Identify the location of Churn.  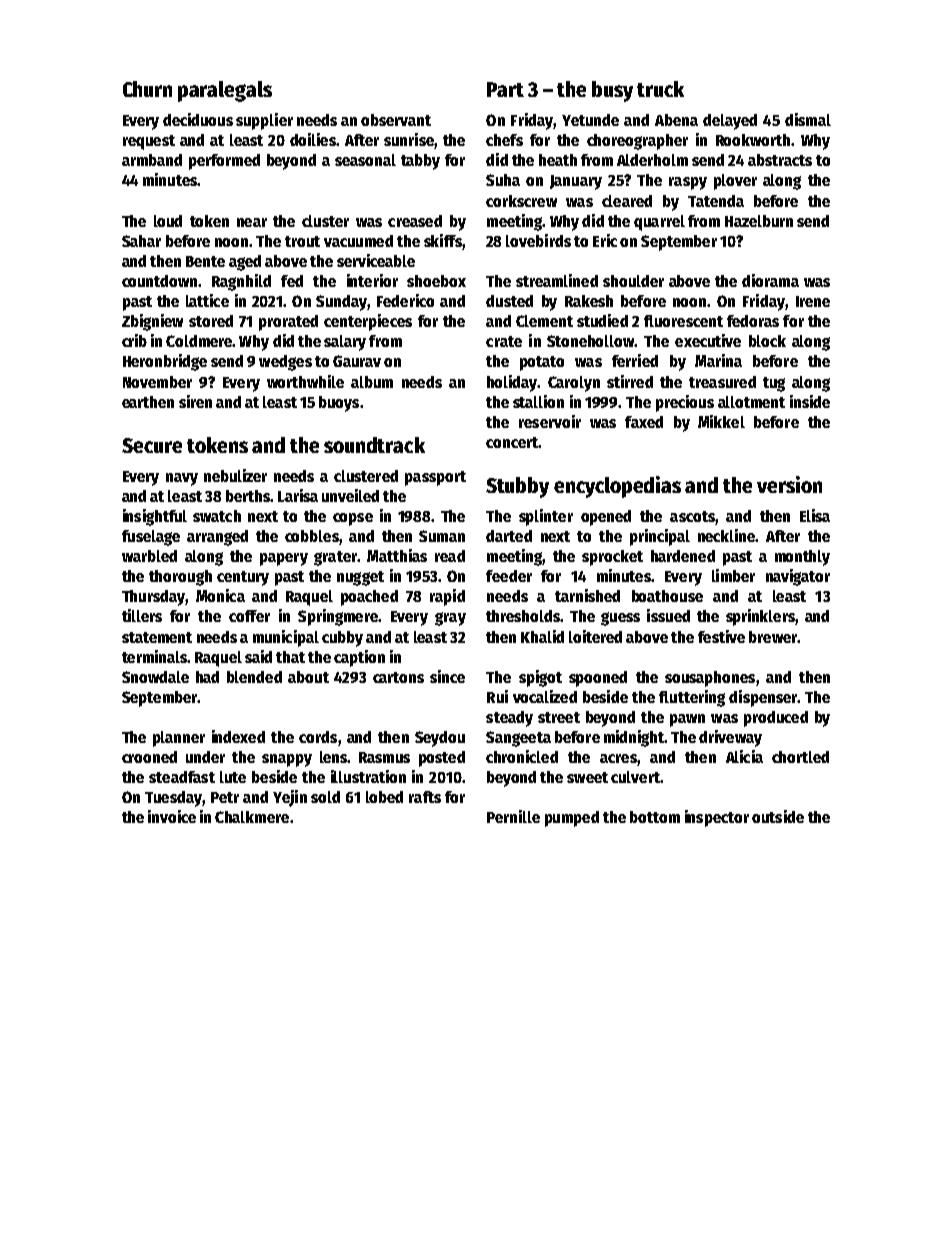
(147, 89).
